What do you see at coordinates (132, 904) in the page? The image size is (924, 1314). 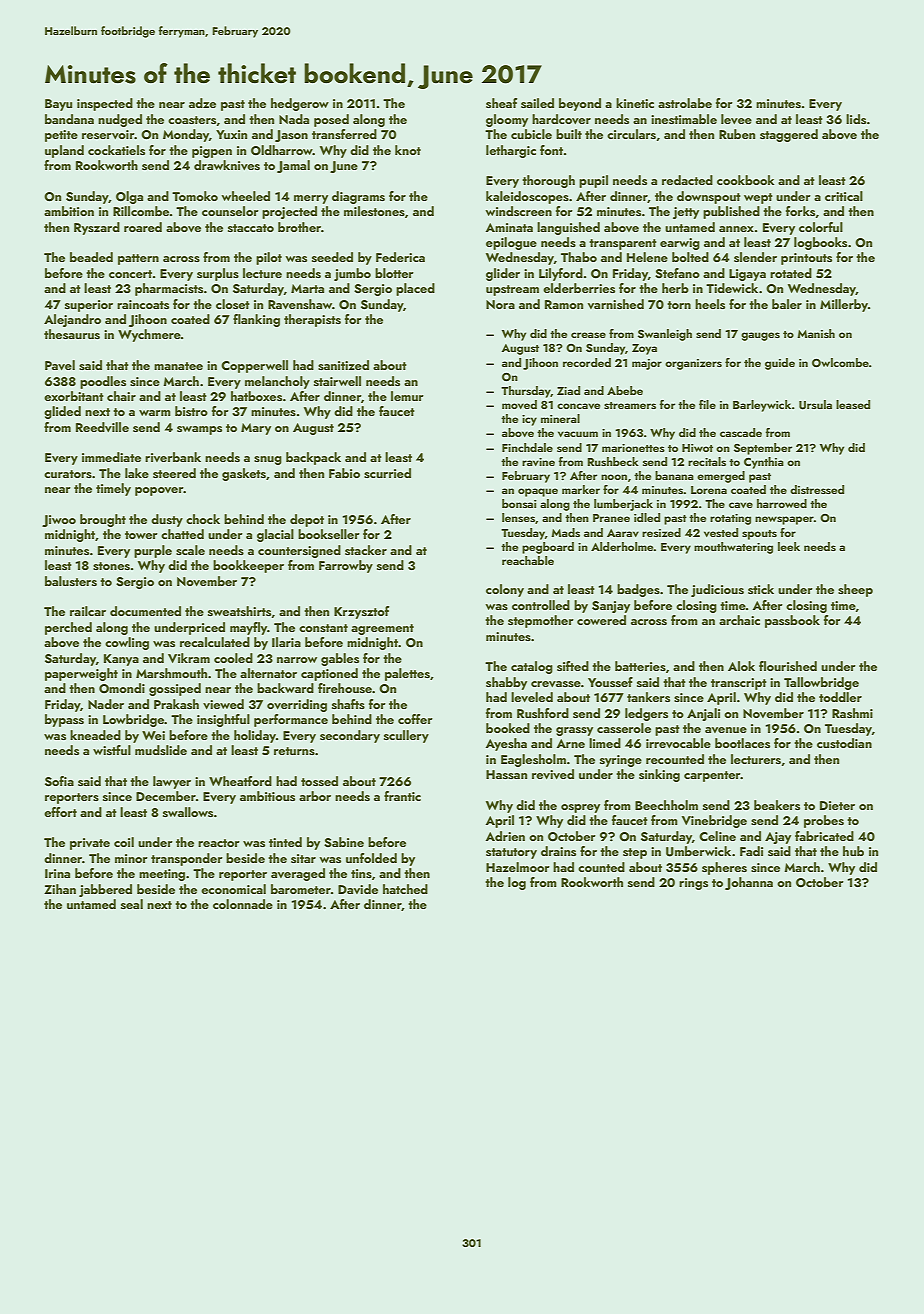 I see `seal` at bounding box center [132, 904].
